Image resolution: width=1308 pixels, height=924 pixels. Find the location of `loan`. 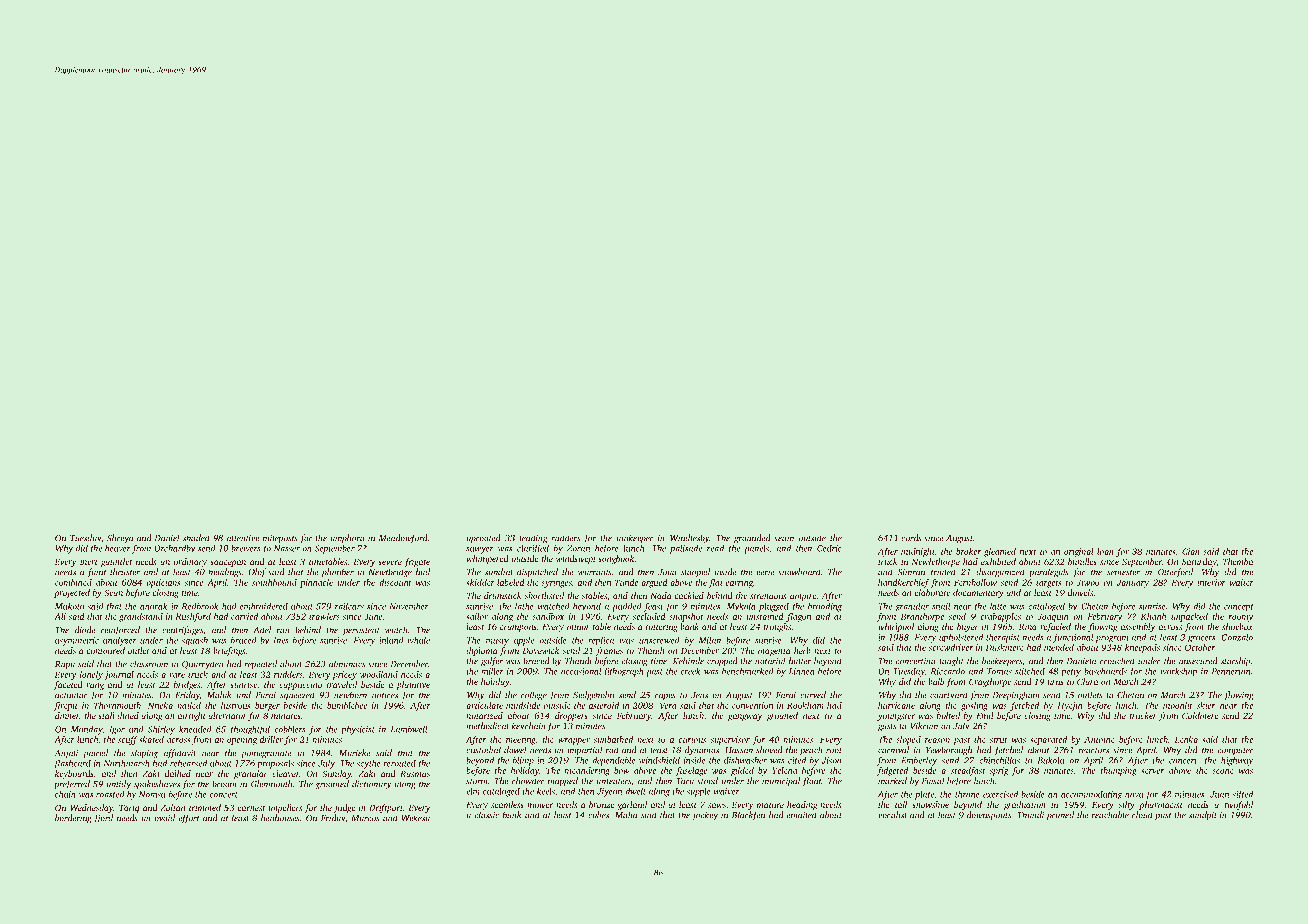

loan is located at coordinates (1105, 551).
